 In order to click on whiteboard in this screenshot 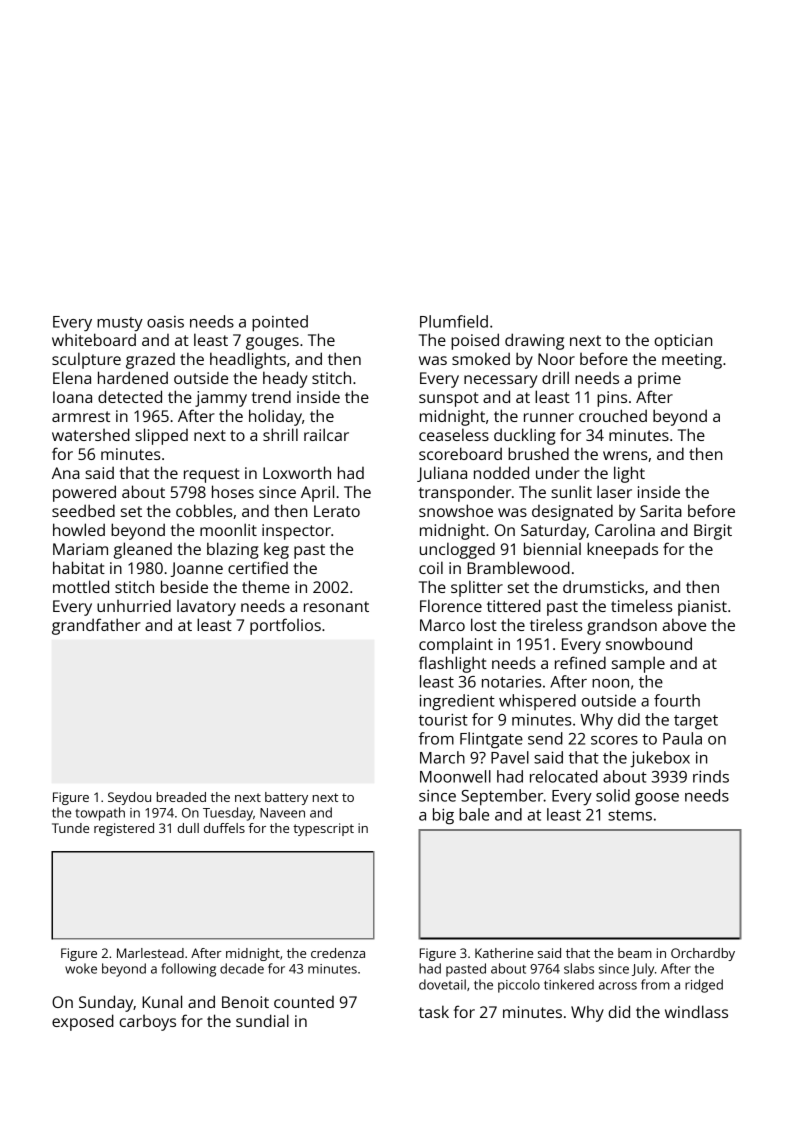, I will do `click(94, 339)`.
